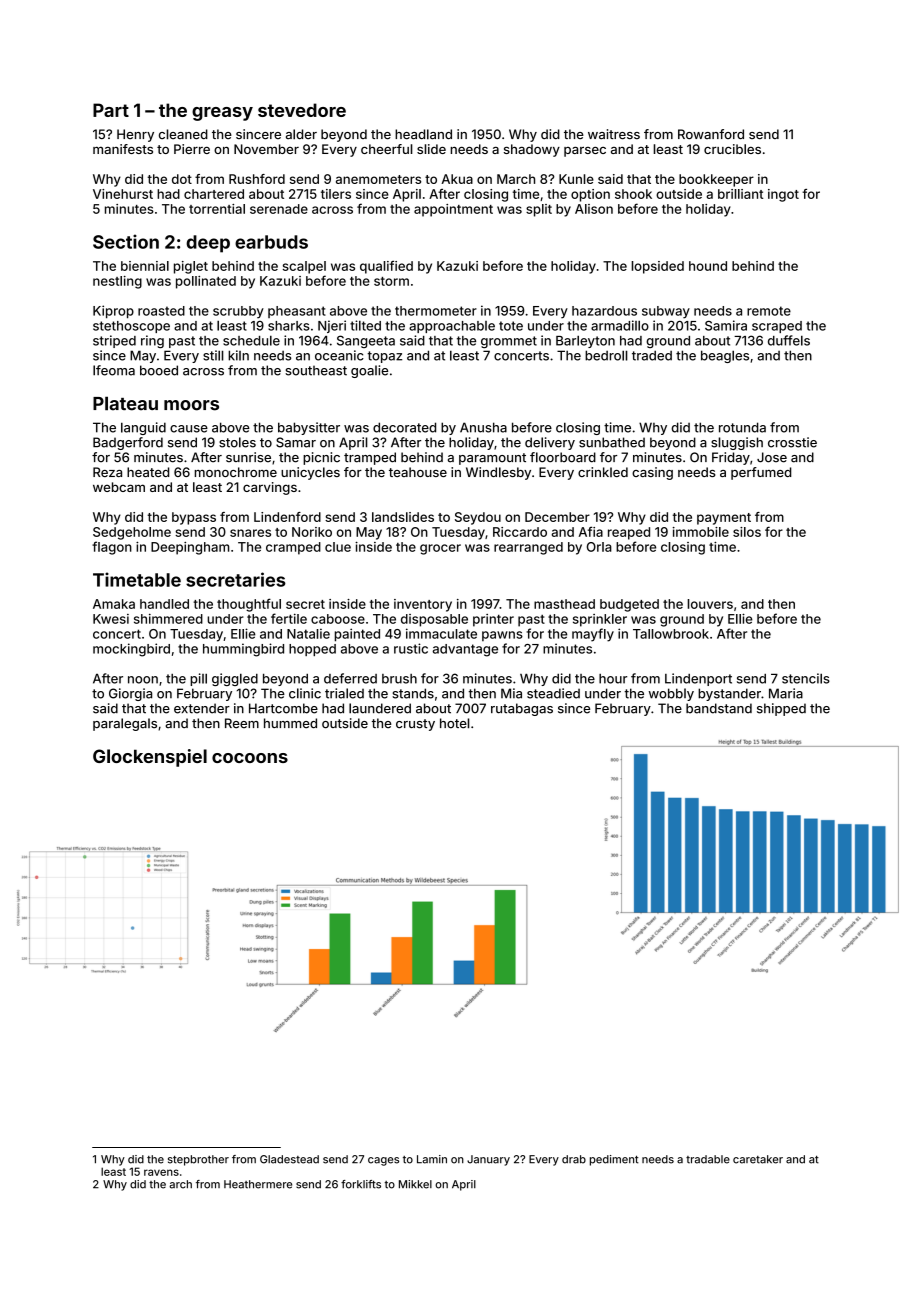  What do you see at coordinates (243, 650) in the screenshot?
I see `hummingbird` at bounding box center [243, 650].
